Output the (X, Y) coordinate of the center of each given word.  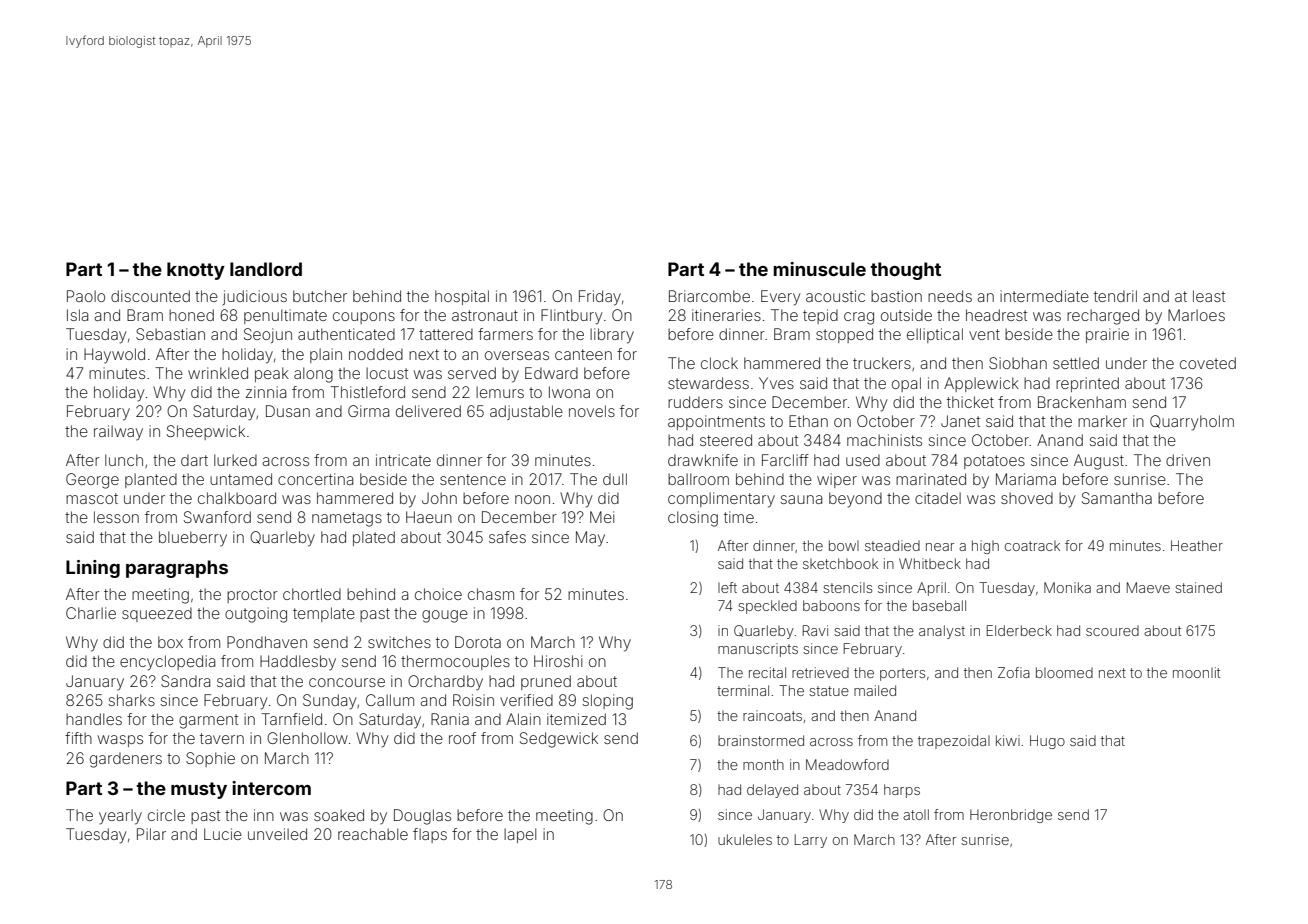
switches (399, 642)
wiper (837, 480)
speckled (767, 607)
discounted (150, 296)
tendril (1115, 296)
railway (118, 432)
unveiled (277, 834)
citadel (938, 498)
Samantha (1117, 498)
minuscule (819, 269)
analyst (942, 632)
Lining (93, 569)
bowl (844, 545)
